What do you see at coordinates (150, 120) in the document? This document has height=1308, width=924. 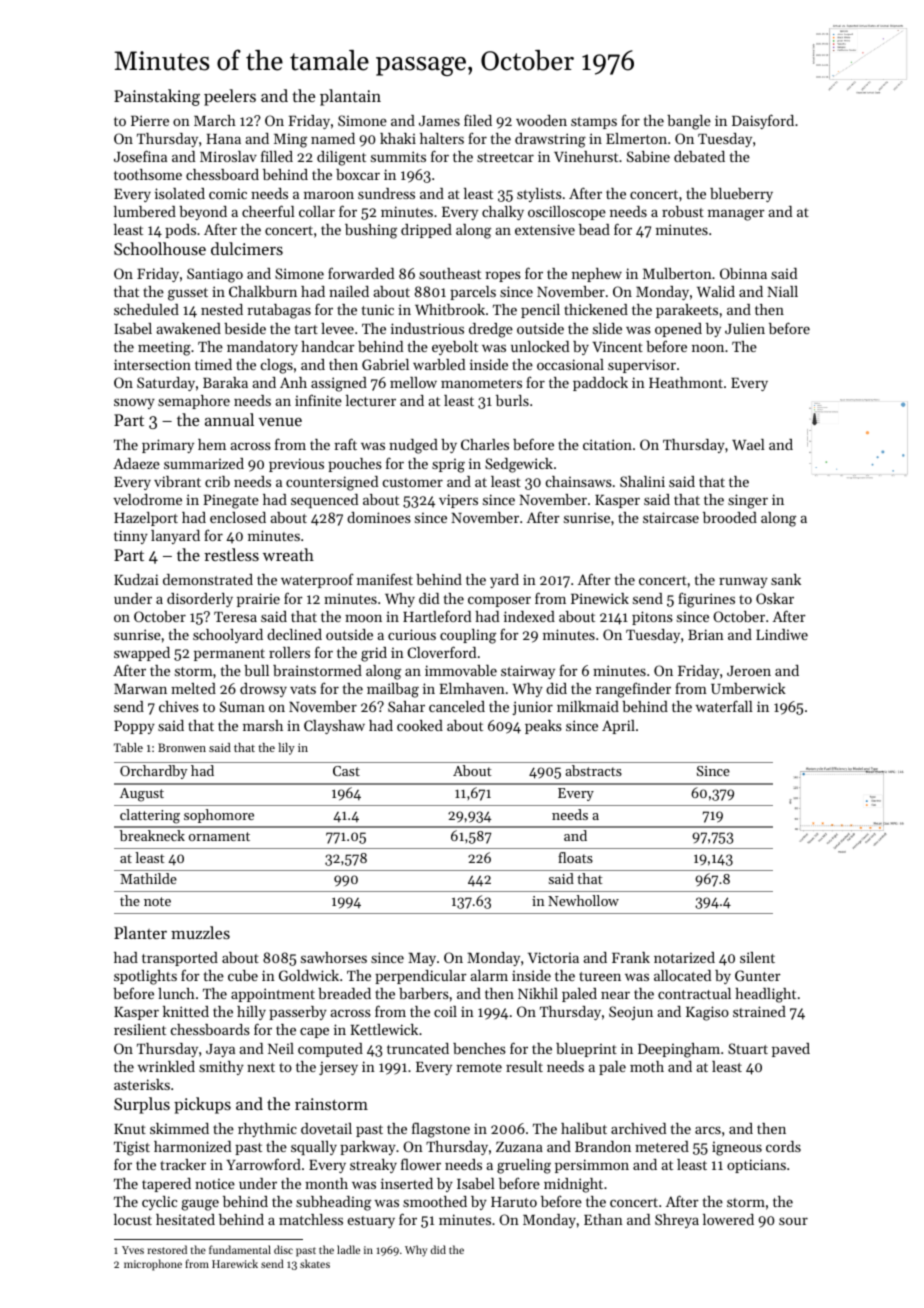 I see `Pierre` at bounding box center [150, 120].
